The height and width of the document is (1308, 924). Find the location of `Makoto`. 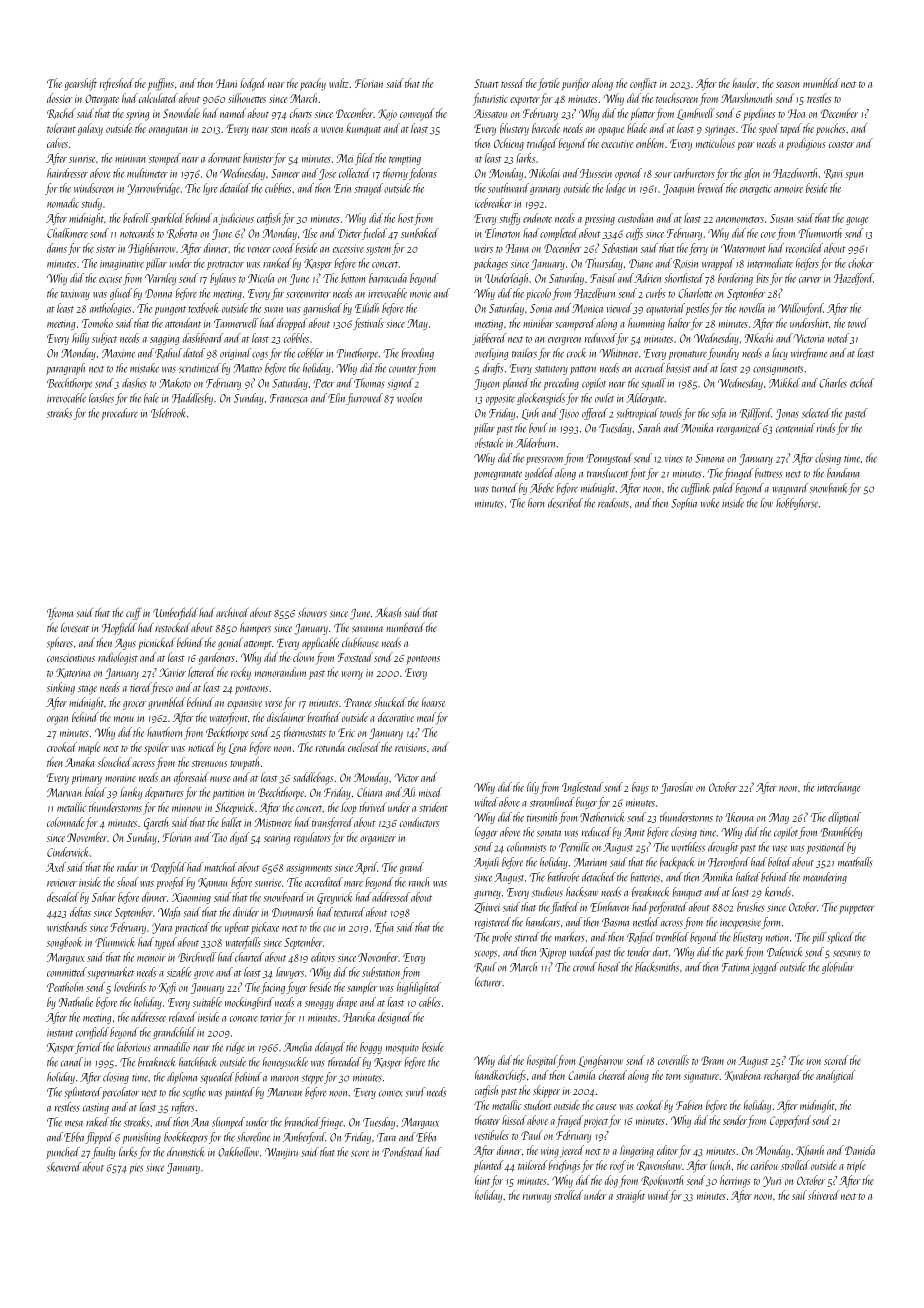

Makoto is located at coordinates (175, 383).
